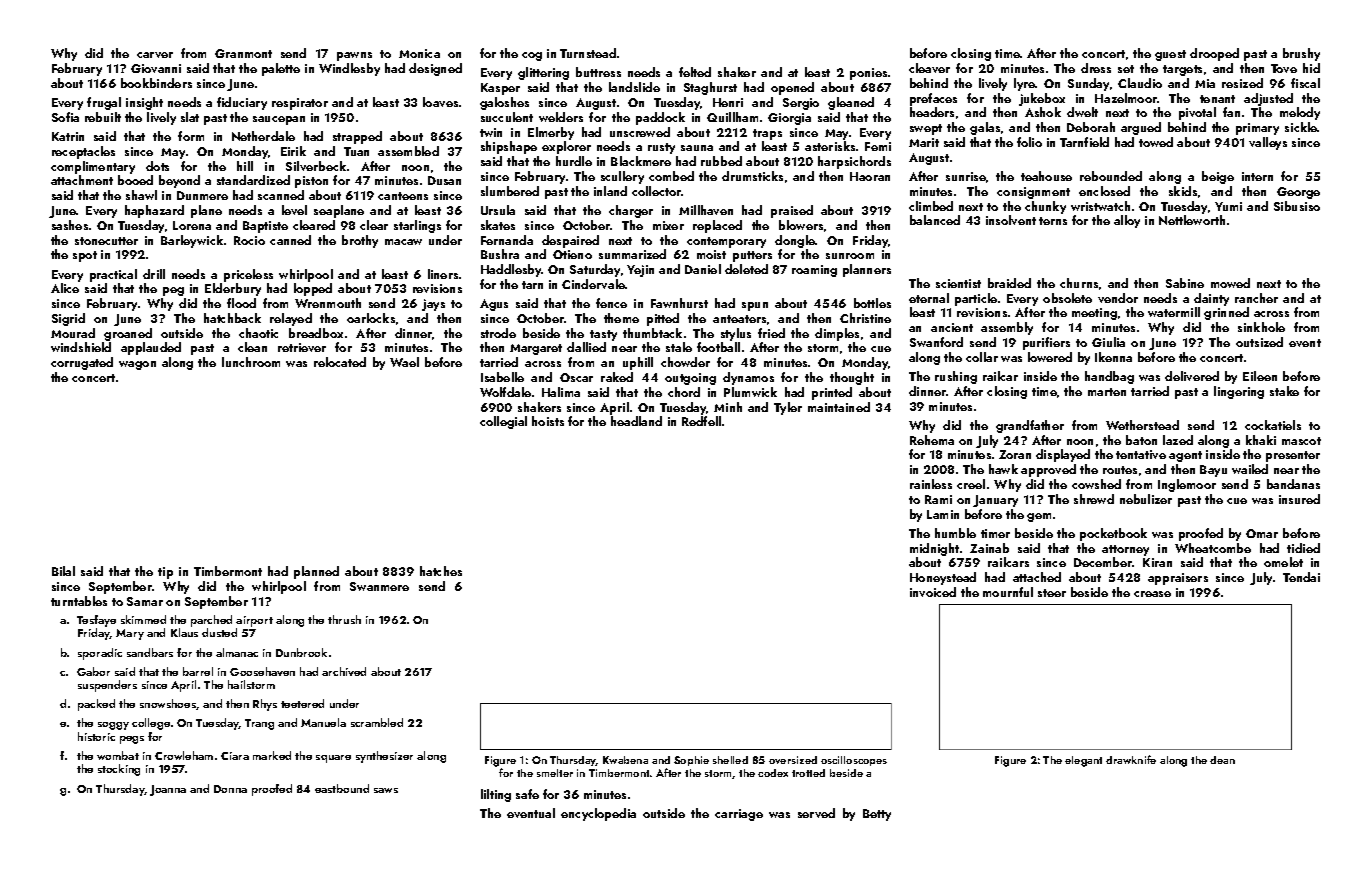 Image resolution: width=1372 pixels, height=887 pixels. I want to click on thumbtack, so click(652, 333).
